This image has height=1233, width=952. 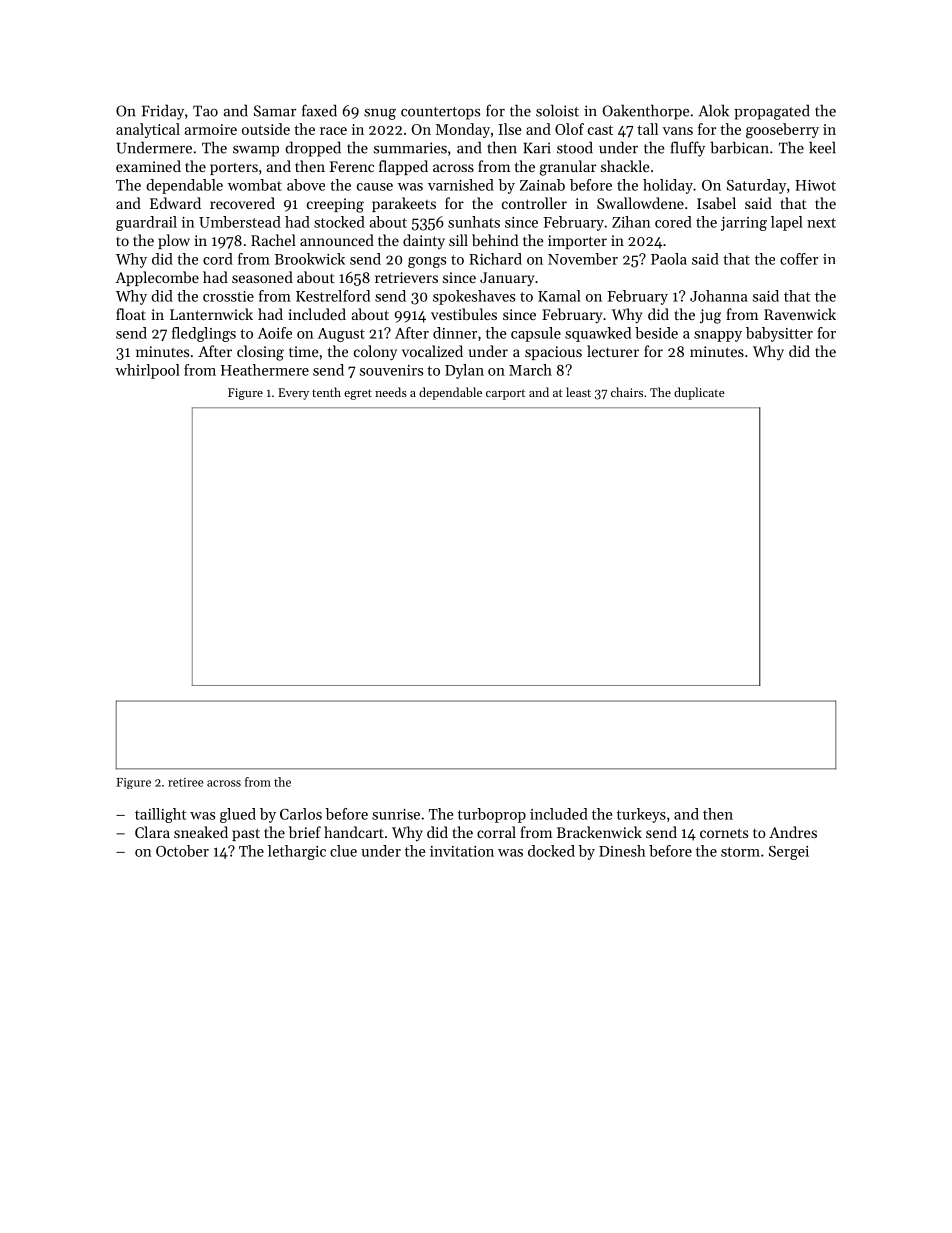 I want to click on January, so click(x=507, y=279).
